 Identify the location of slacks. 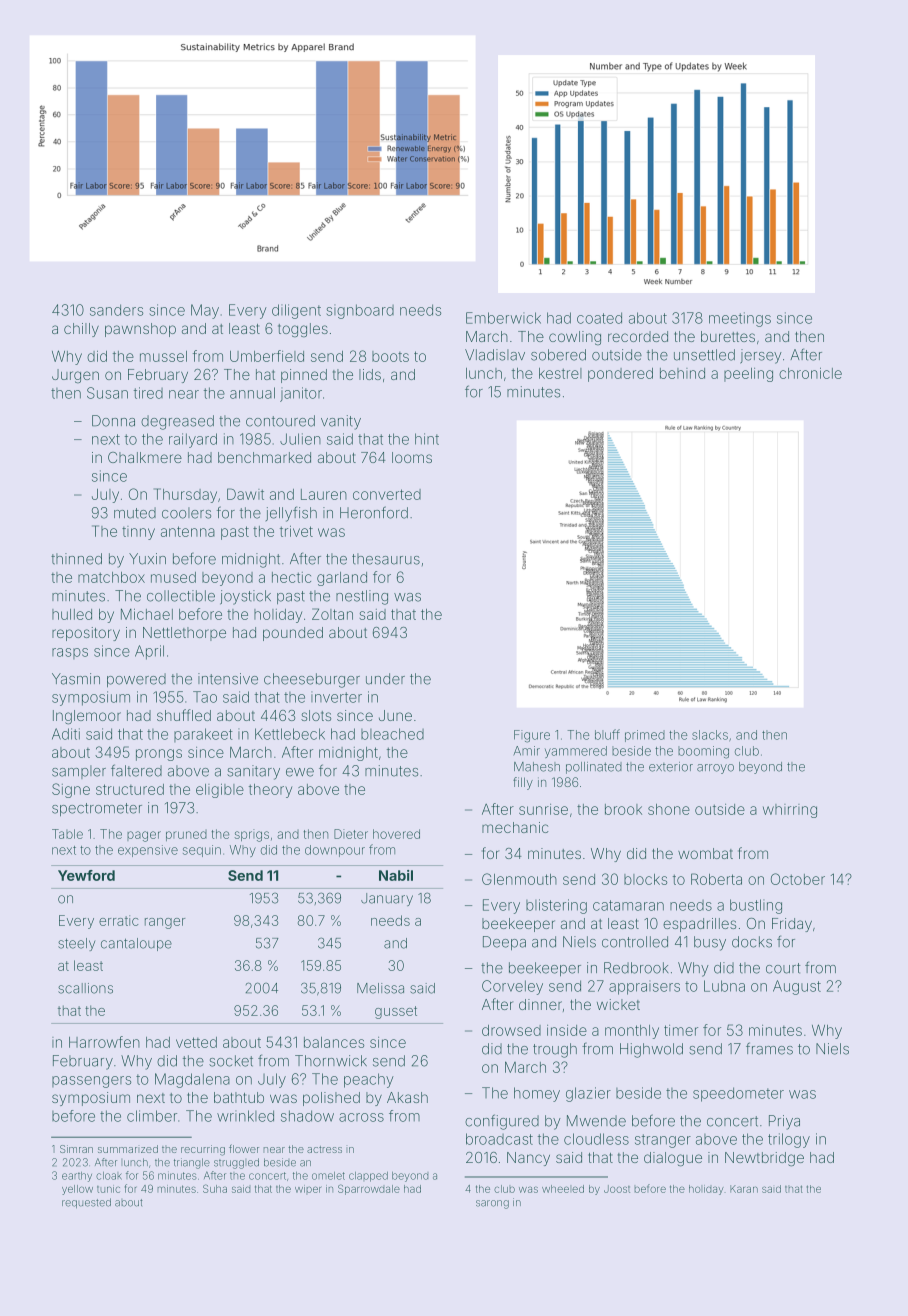
(710, 735).
